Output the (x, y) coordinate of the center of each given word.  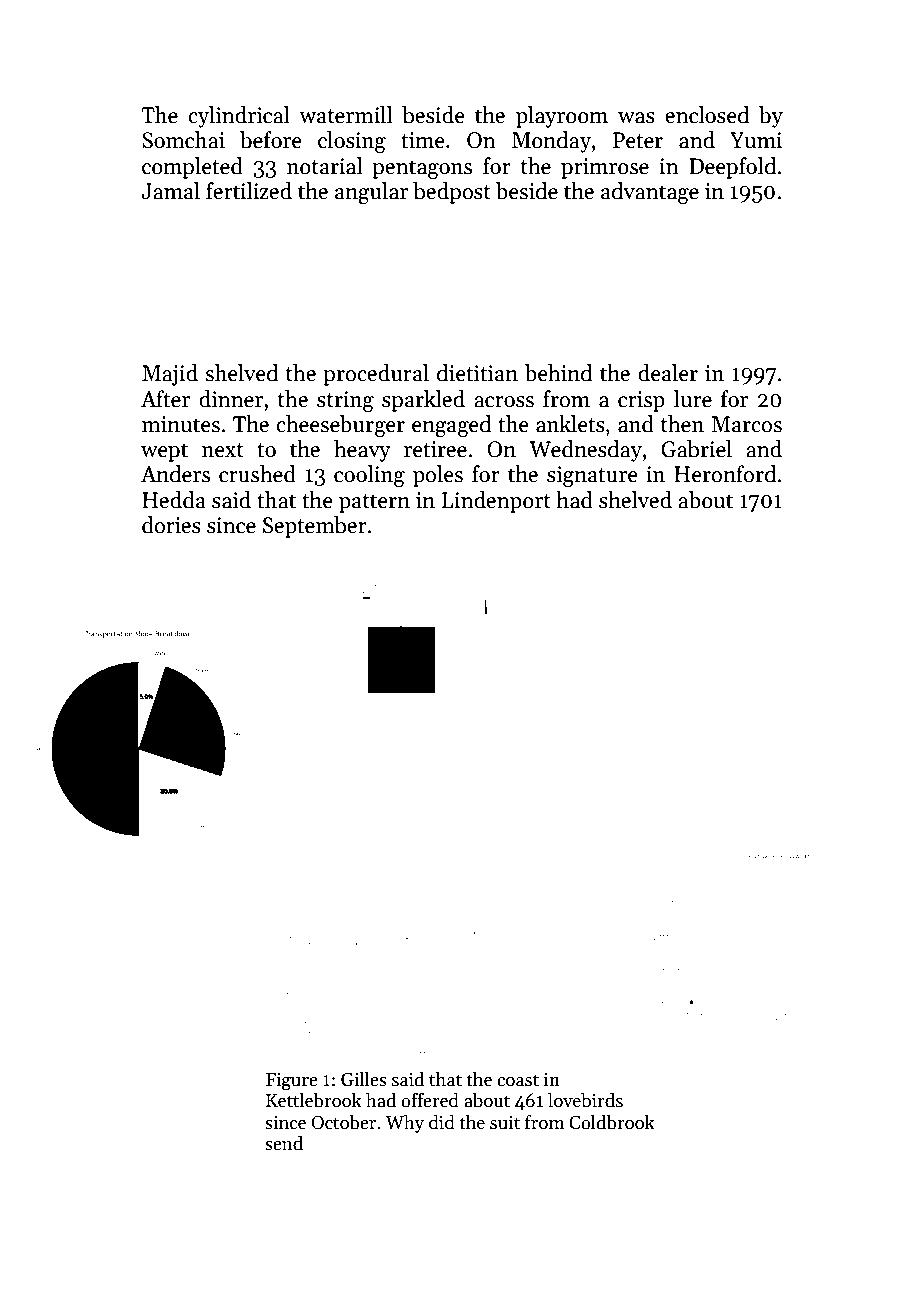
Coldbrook (612, 1122)
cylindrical (239, 117)
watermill (346, 115)
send (284, 1143)
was (636, 118)
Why (404, 1124)
